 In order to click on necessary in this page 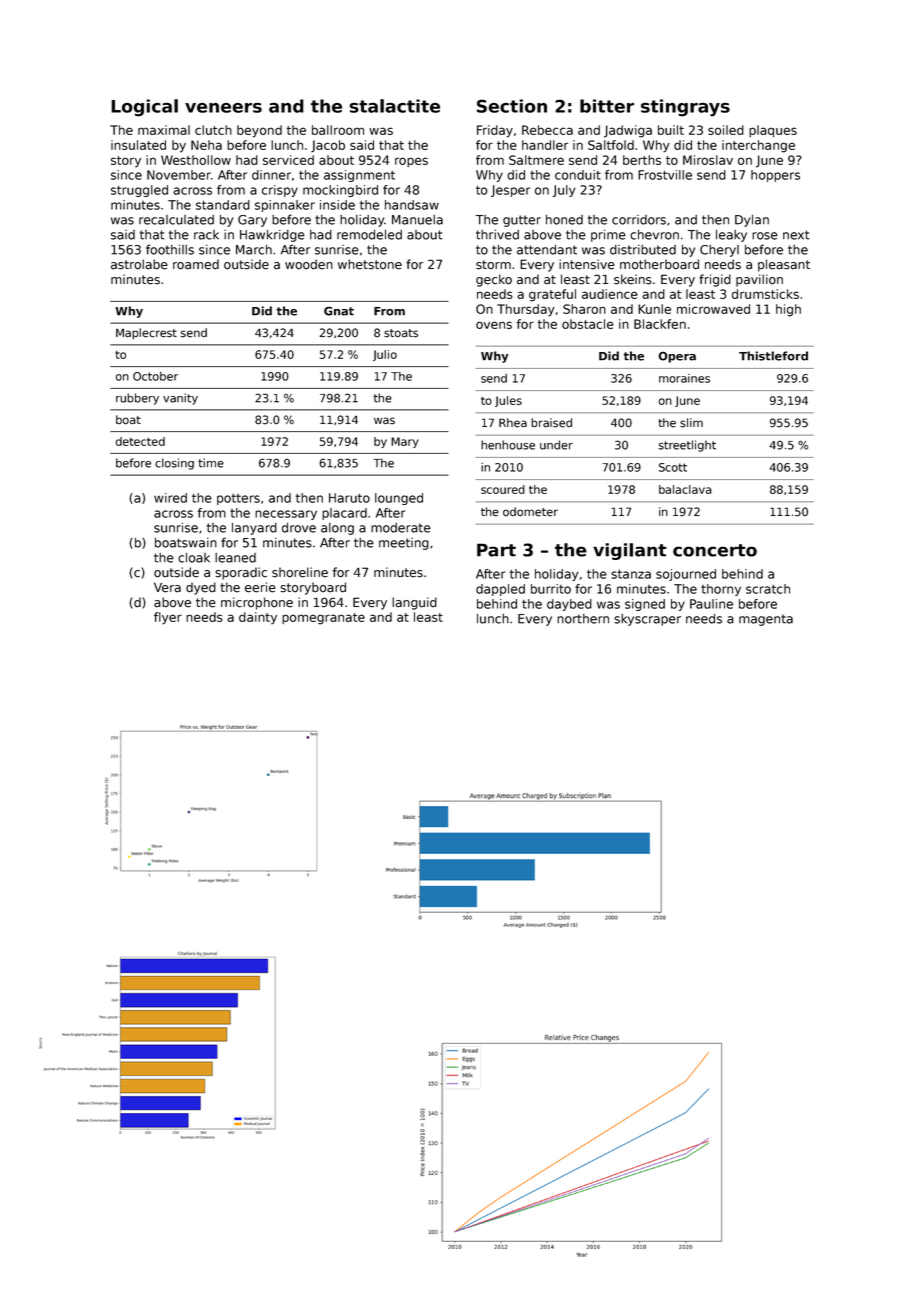, I will do `click(286, 515)`.
